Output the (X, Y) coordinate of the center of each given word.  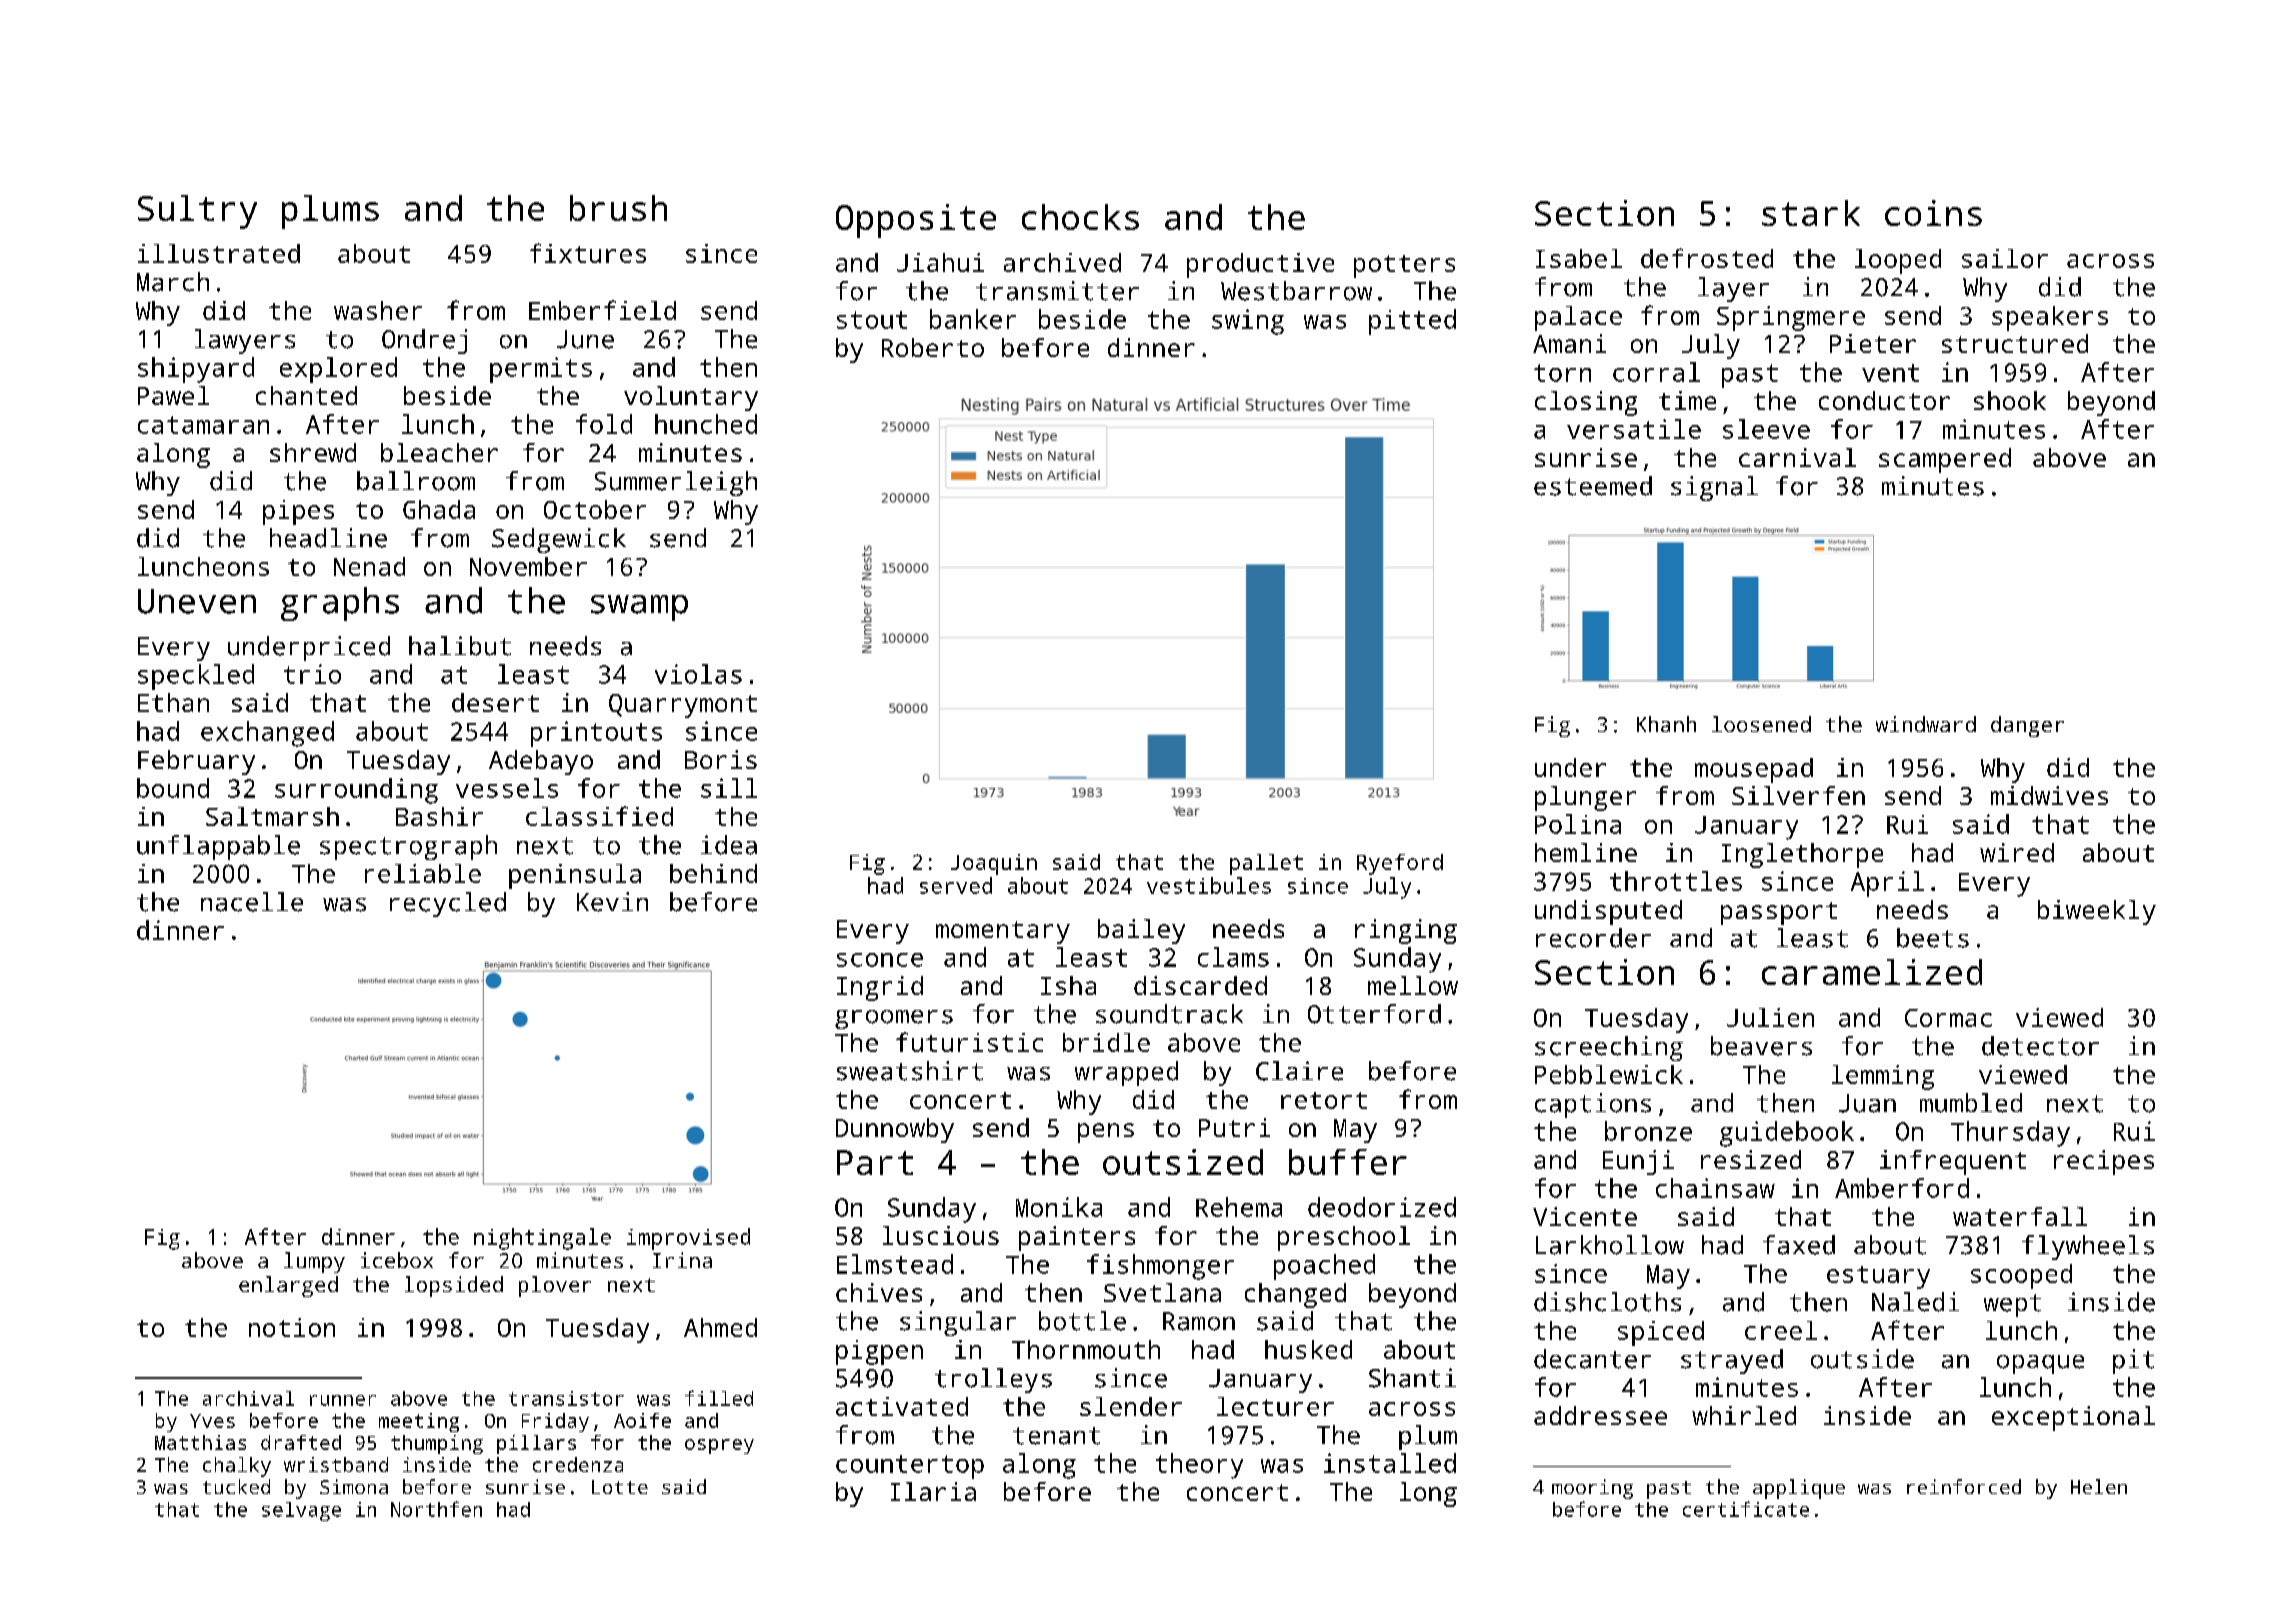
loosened (1761, 724)
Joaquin (994, 864)
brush (618, 208)
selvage (301, 1511)
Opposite (916, 221)
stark (1811, 213)
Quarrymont (683, 706)
